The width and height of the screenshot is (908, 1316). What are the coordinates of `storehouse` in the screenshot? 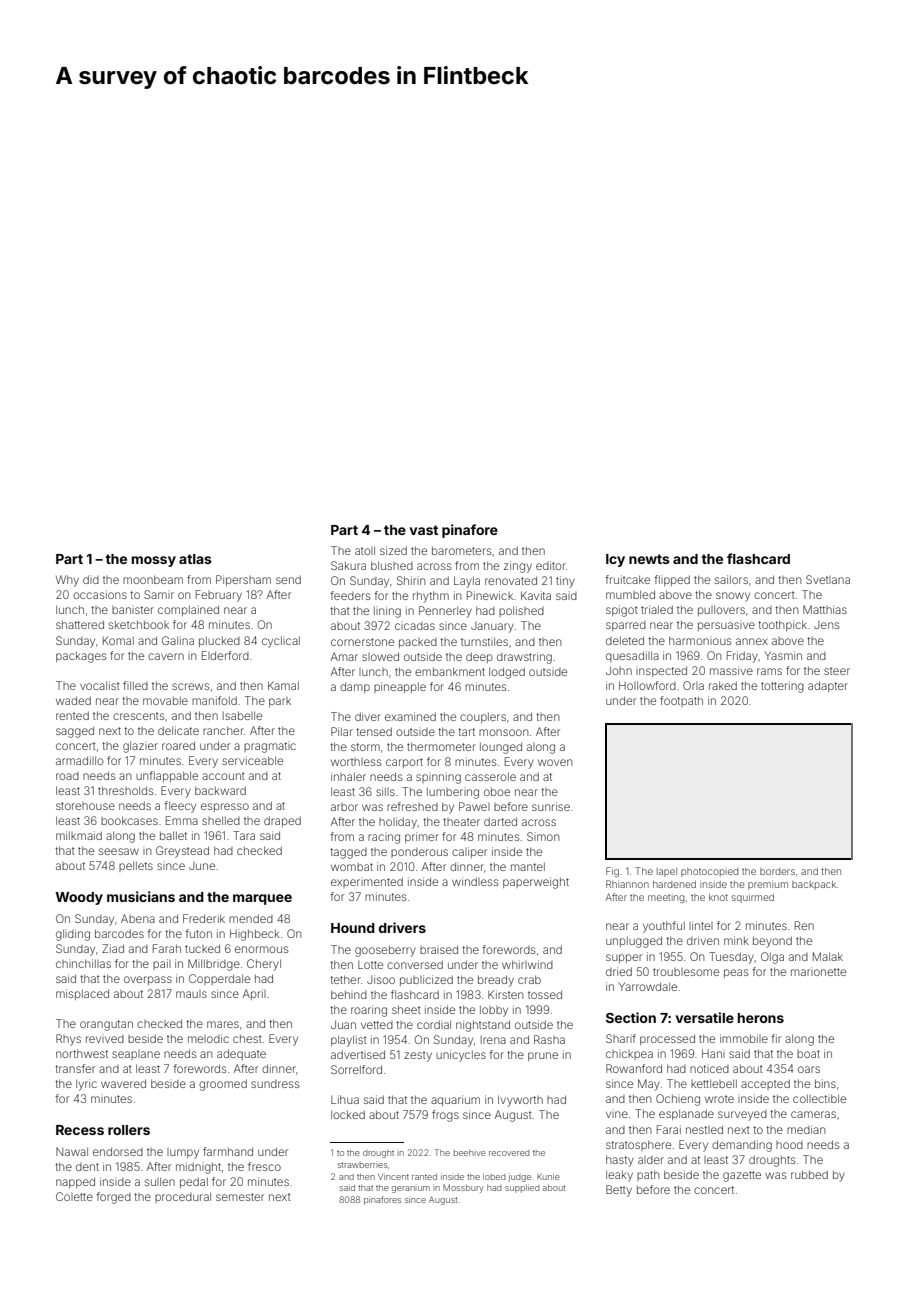 It's located at (85, 806).
